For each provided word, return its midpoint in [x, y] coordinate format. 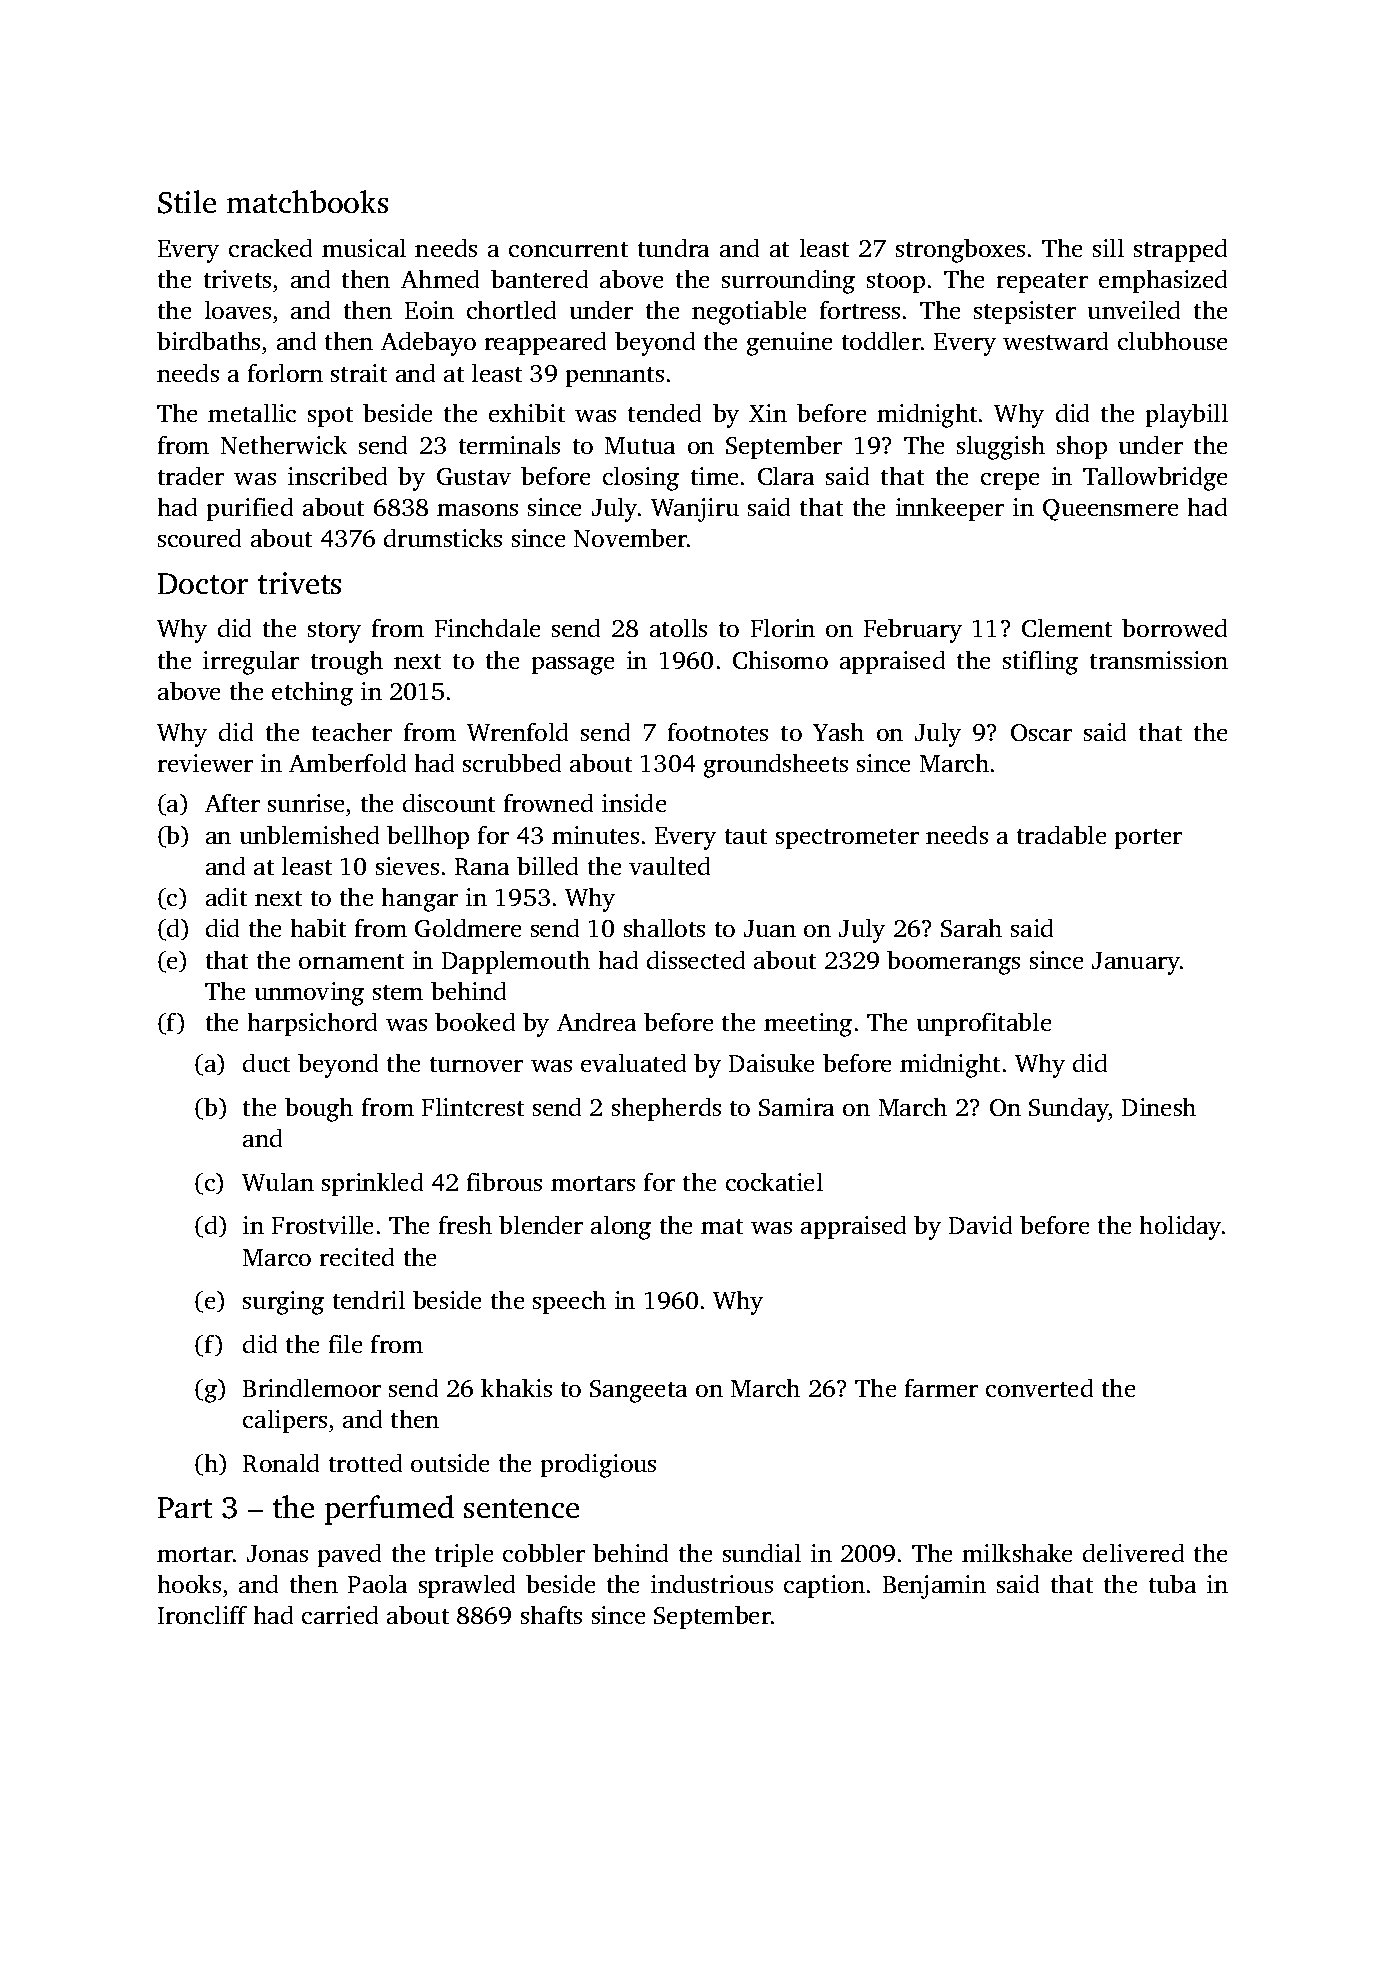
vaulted [669, 866]
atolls [678, 628]
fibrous [504, 1182]
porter [1148, 839]
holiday [1180, 1228]
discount [449, 803]
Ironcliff [202, 1615]
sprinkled [372, 1184]
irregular [251, 663]
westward [1055, 341]
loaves [238, 310]
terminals [509, 445]
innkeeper [950, 509]
